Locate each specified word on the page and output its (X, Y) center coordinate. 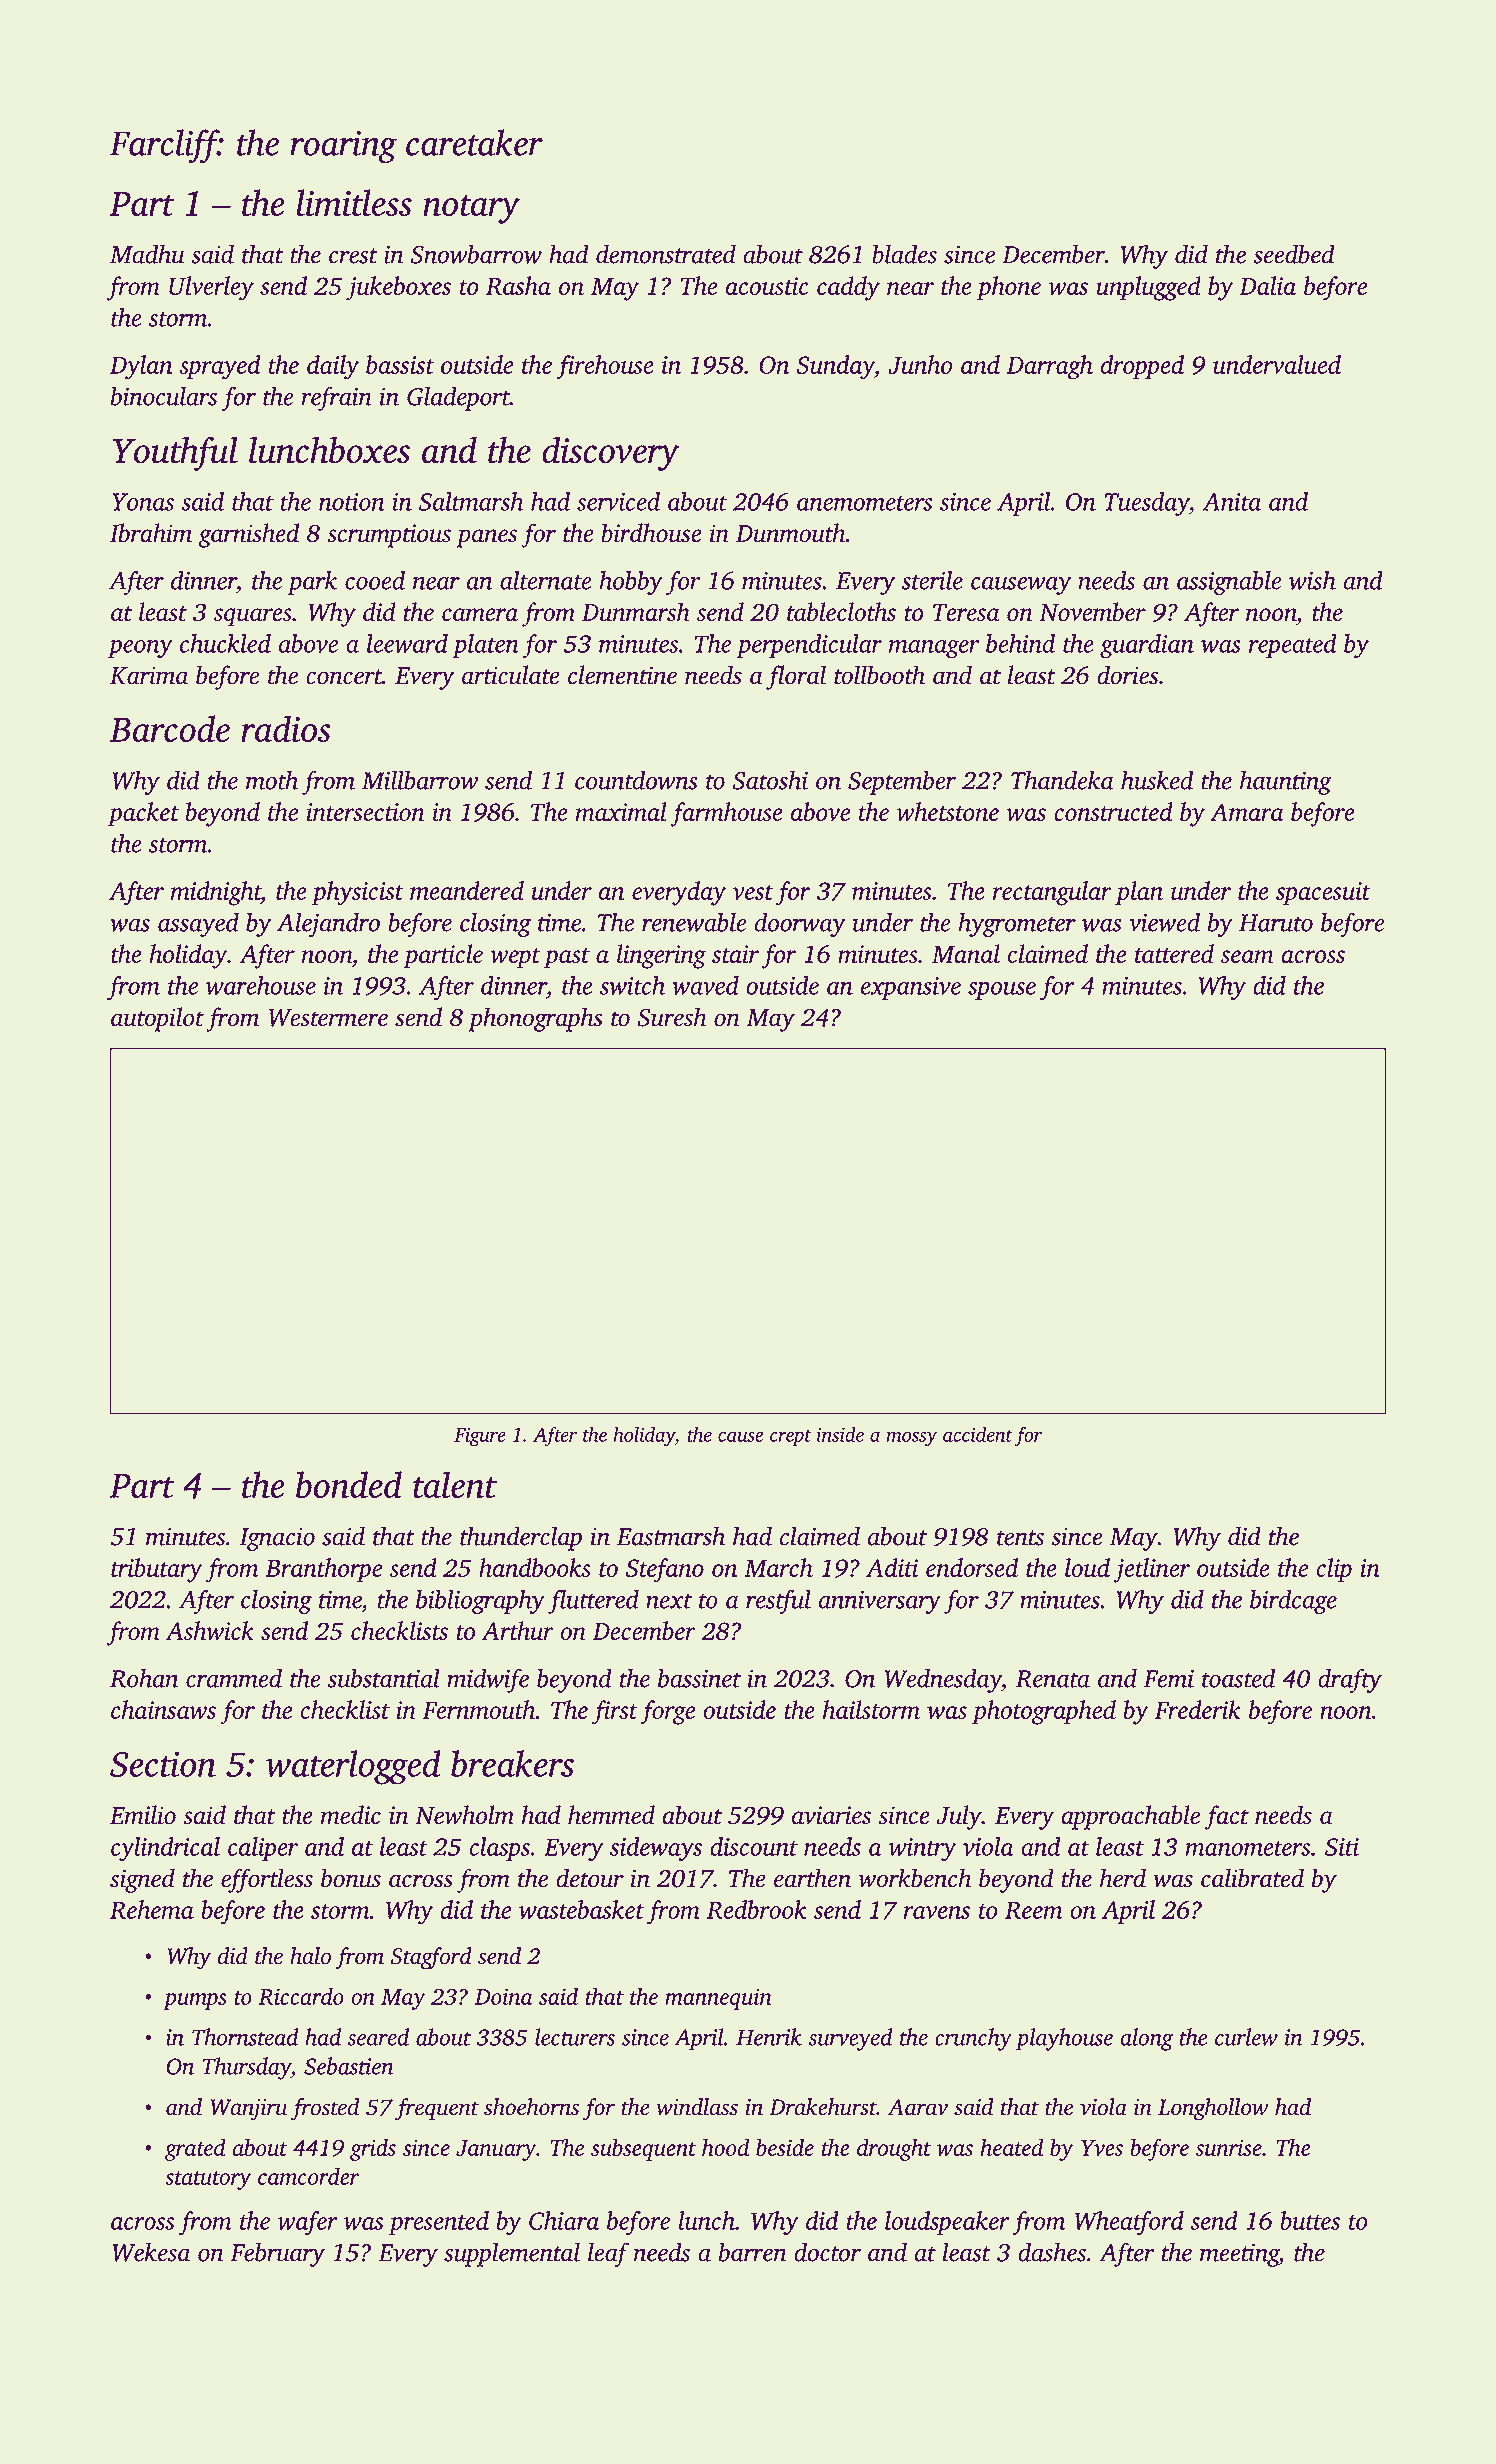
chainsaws (163, 1709)
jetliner (1152, 1570)
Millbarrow (420, 780)
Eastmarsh (670, 1536)
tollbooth (879, 675)
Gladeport (458, 398)
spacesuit (1323, 894)
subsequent (643, 2149)
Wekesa (151, 2252)
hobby (631, 582)
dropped (1142, 367)
